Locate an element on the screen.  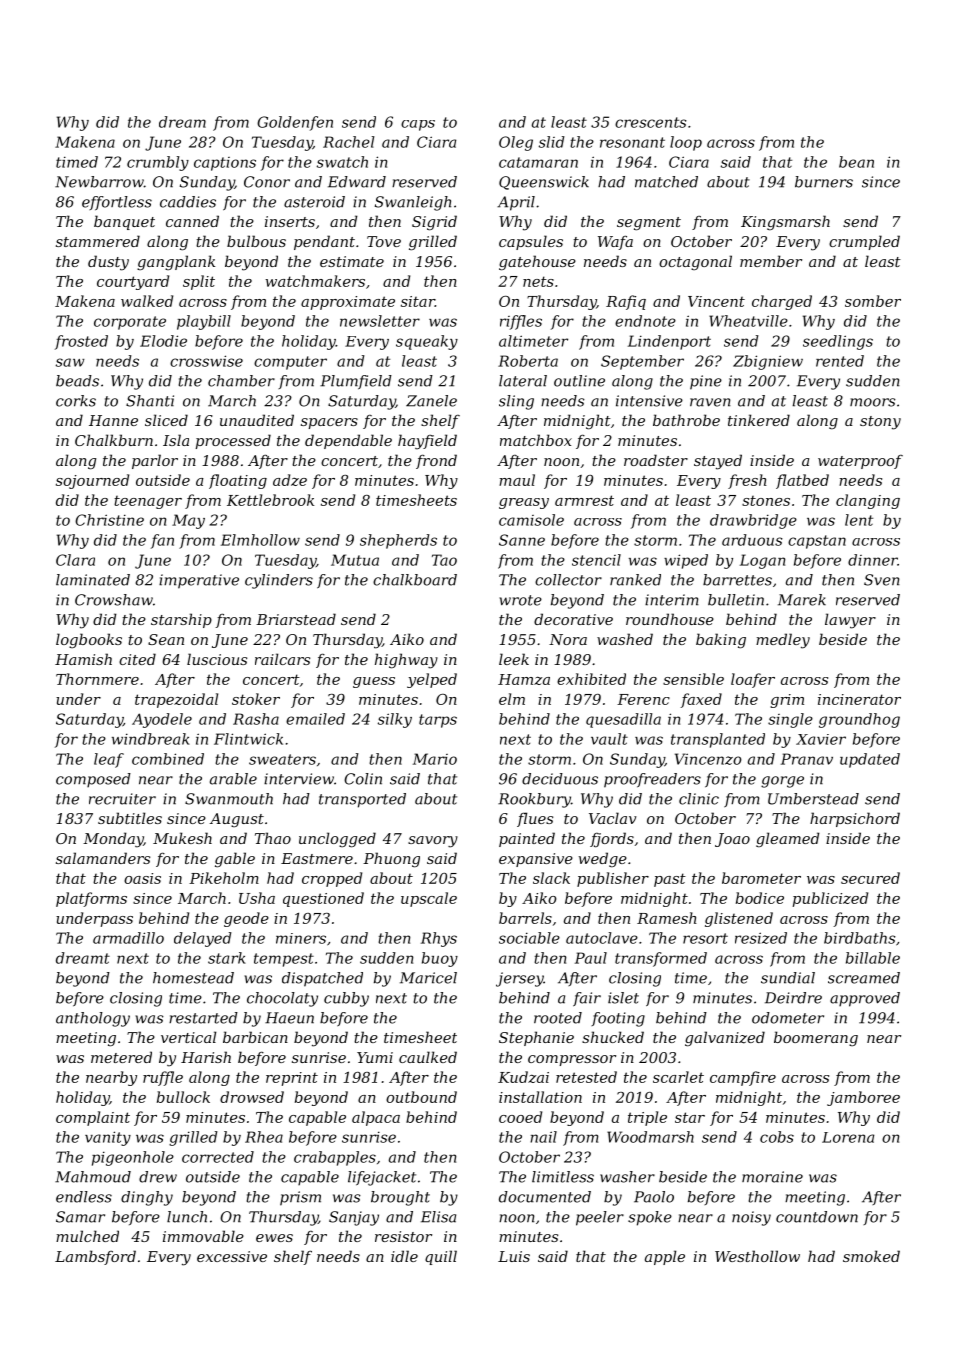
Goldenfen is located at coordinates (295, 123).
